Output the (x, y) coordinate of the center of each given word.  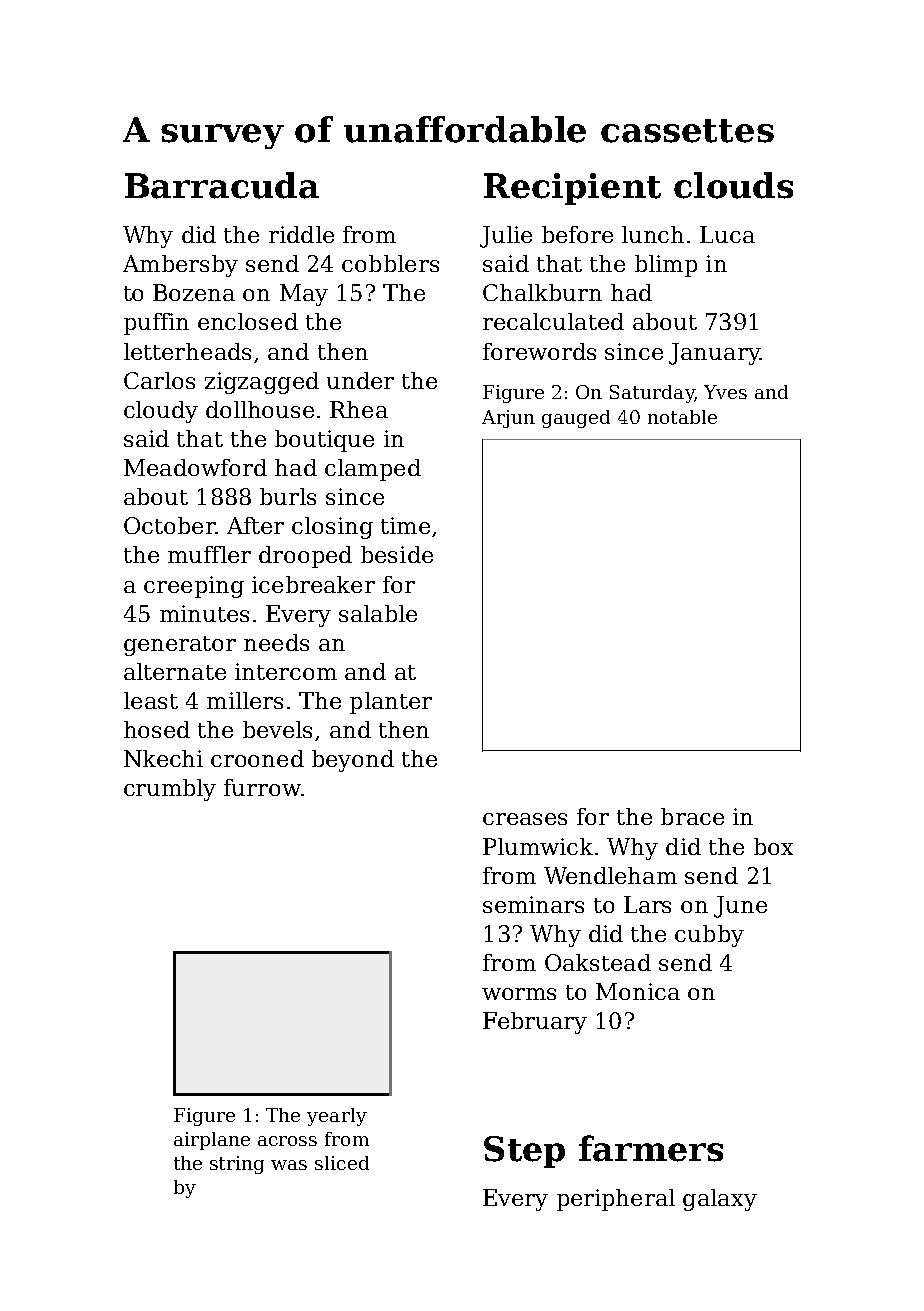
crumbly (170, 790)
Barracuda (222, 185)
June (740, 907)
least (151, 700)
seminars (533, 904)
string (237, 1165)
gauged (576, 419)
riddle (301, 234)
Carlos (159, 380)
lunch (653, 234)
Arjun (508, 419)
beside (397, 554)
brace (692, 816)
